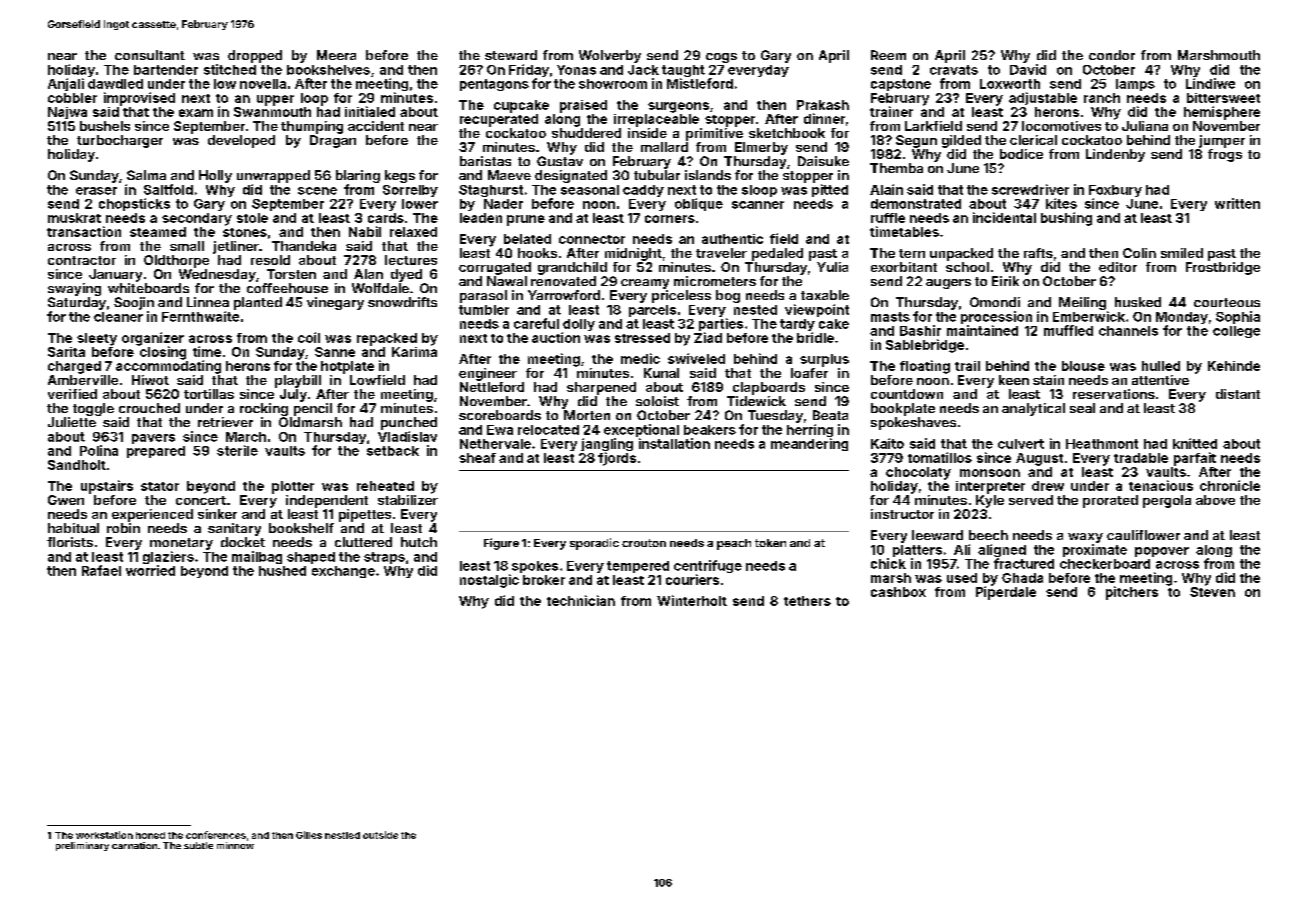 The height and width of the screenshot is (924, 1308). Describe the element at coordinates (967, 366) in the screenshot. I see `trail` at that location.
